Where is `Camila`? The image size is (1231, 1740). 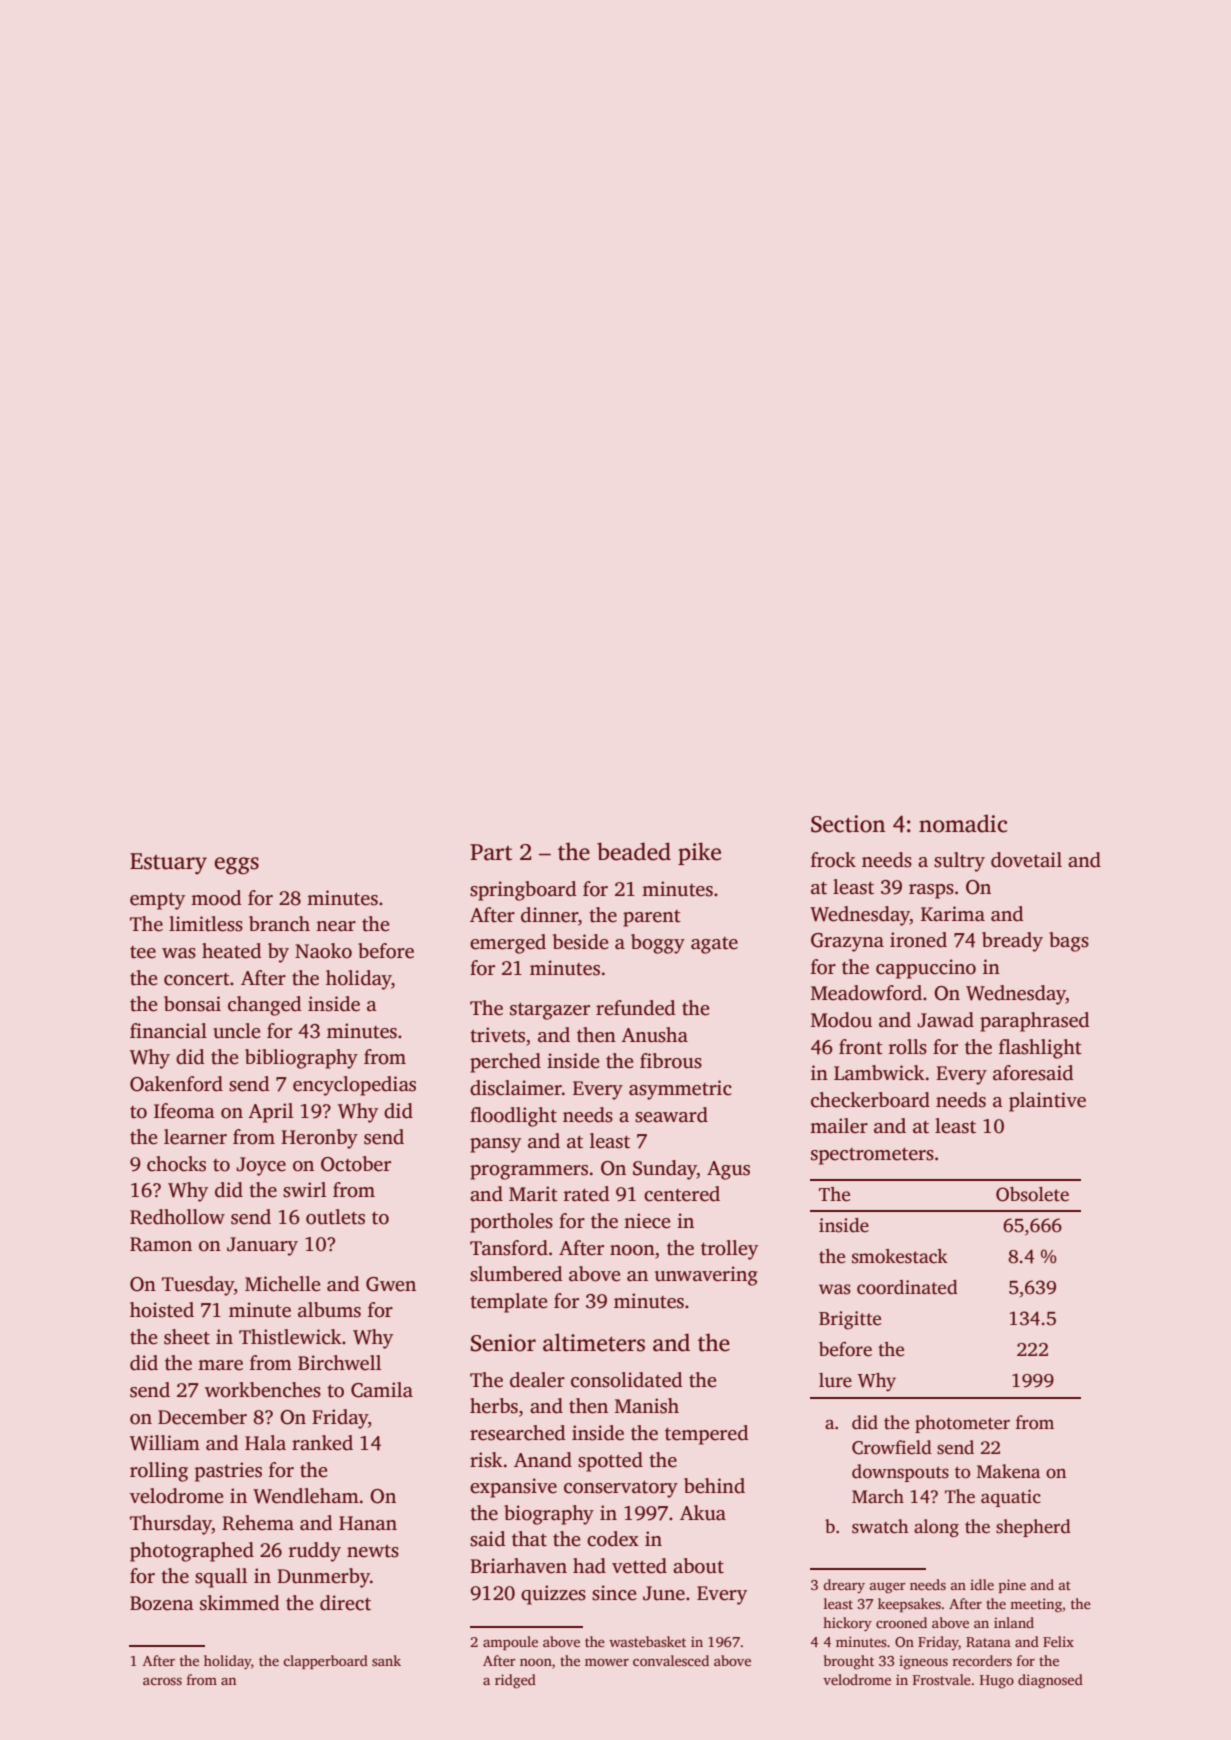
Camila is located at coordinates (382, 1390).
